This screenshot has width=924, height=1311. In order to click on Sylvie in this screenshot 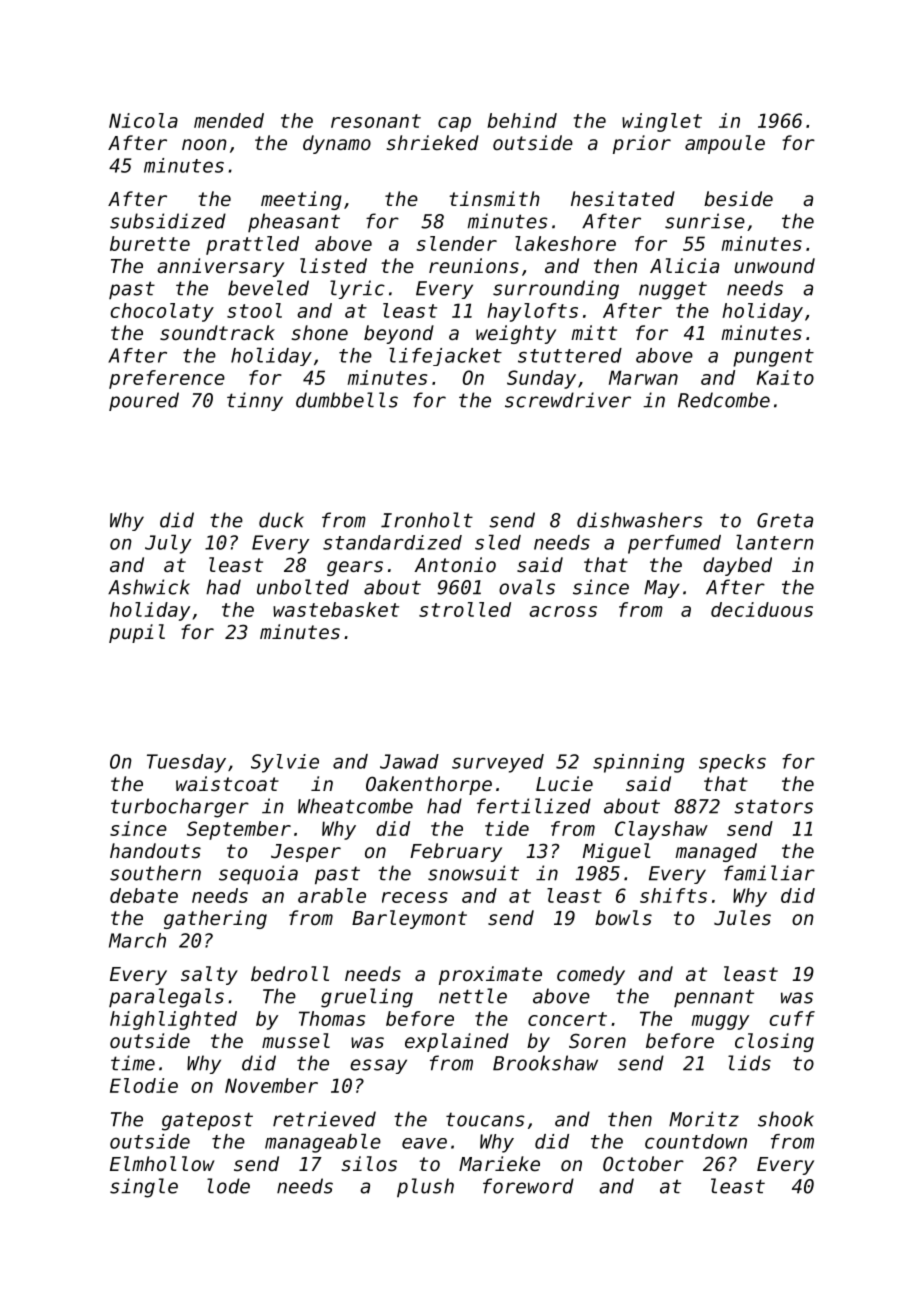, I will do `click(285, 763)`.
